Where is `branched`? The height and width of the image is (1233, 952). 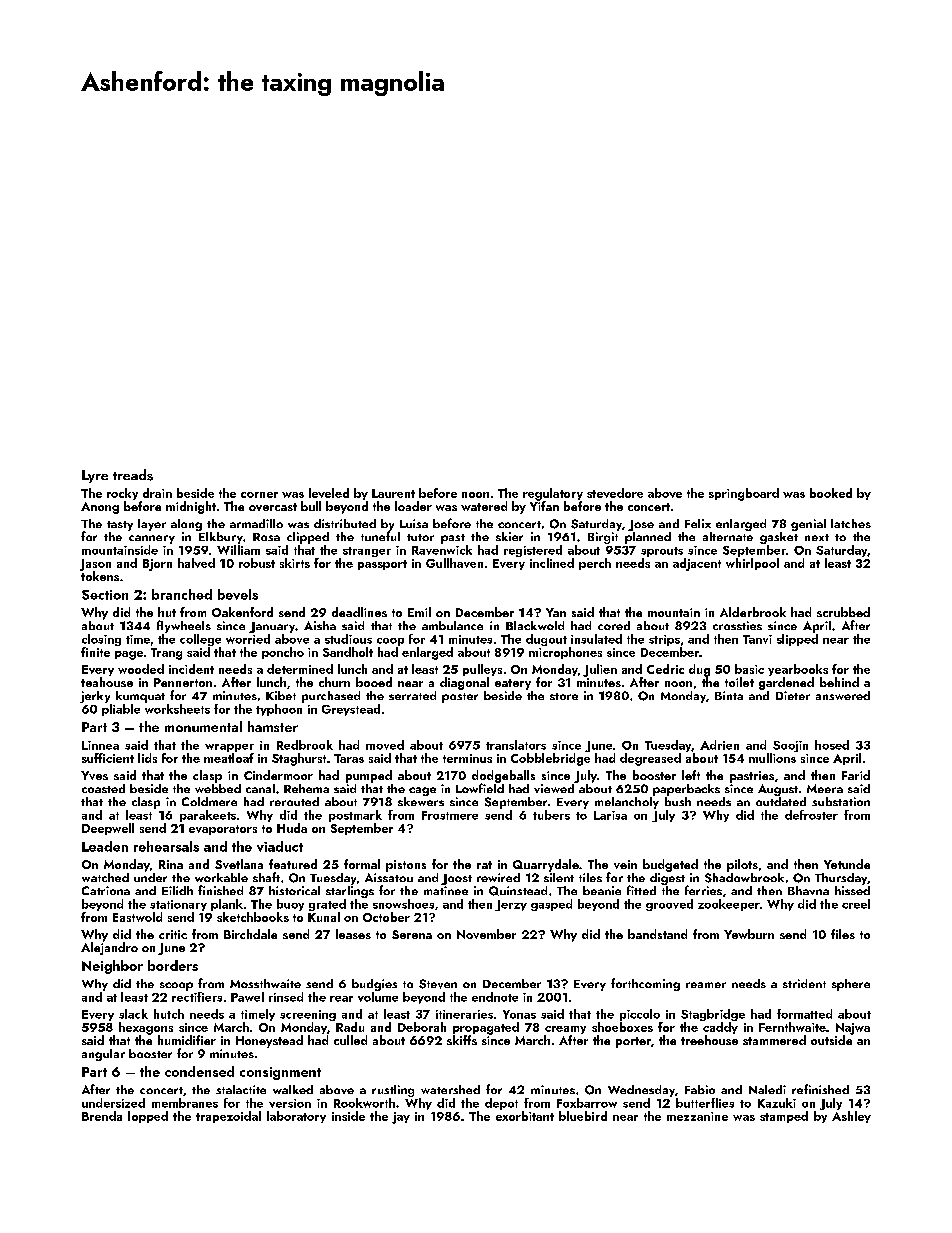
branched is located at coordinates (182, 594).
